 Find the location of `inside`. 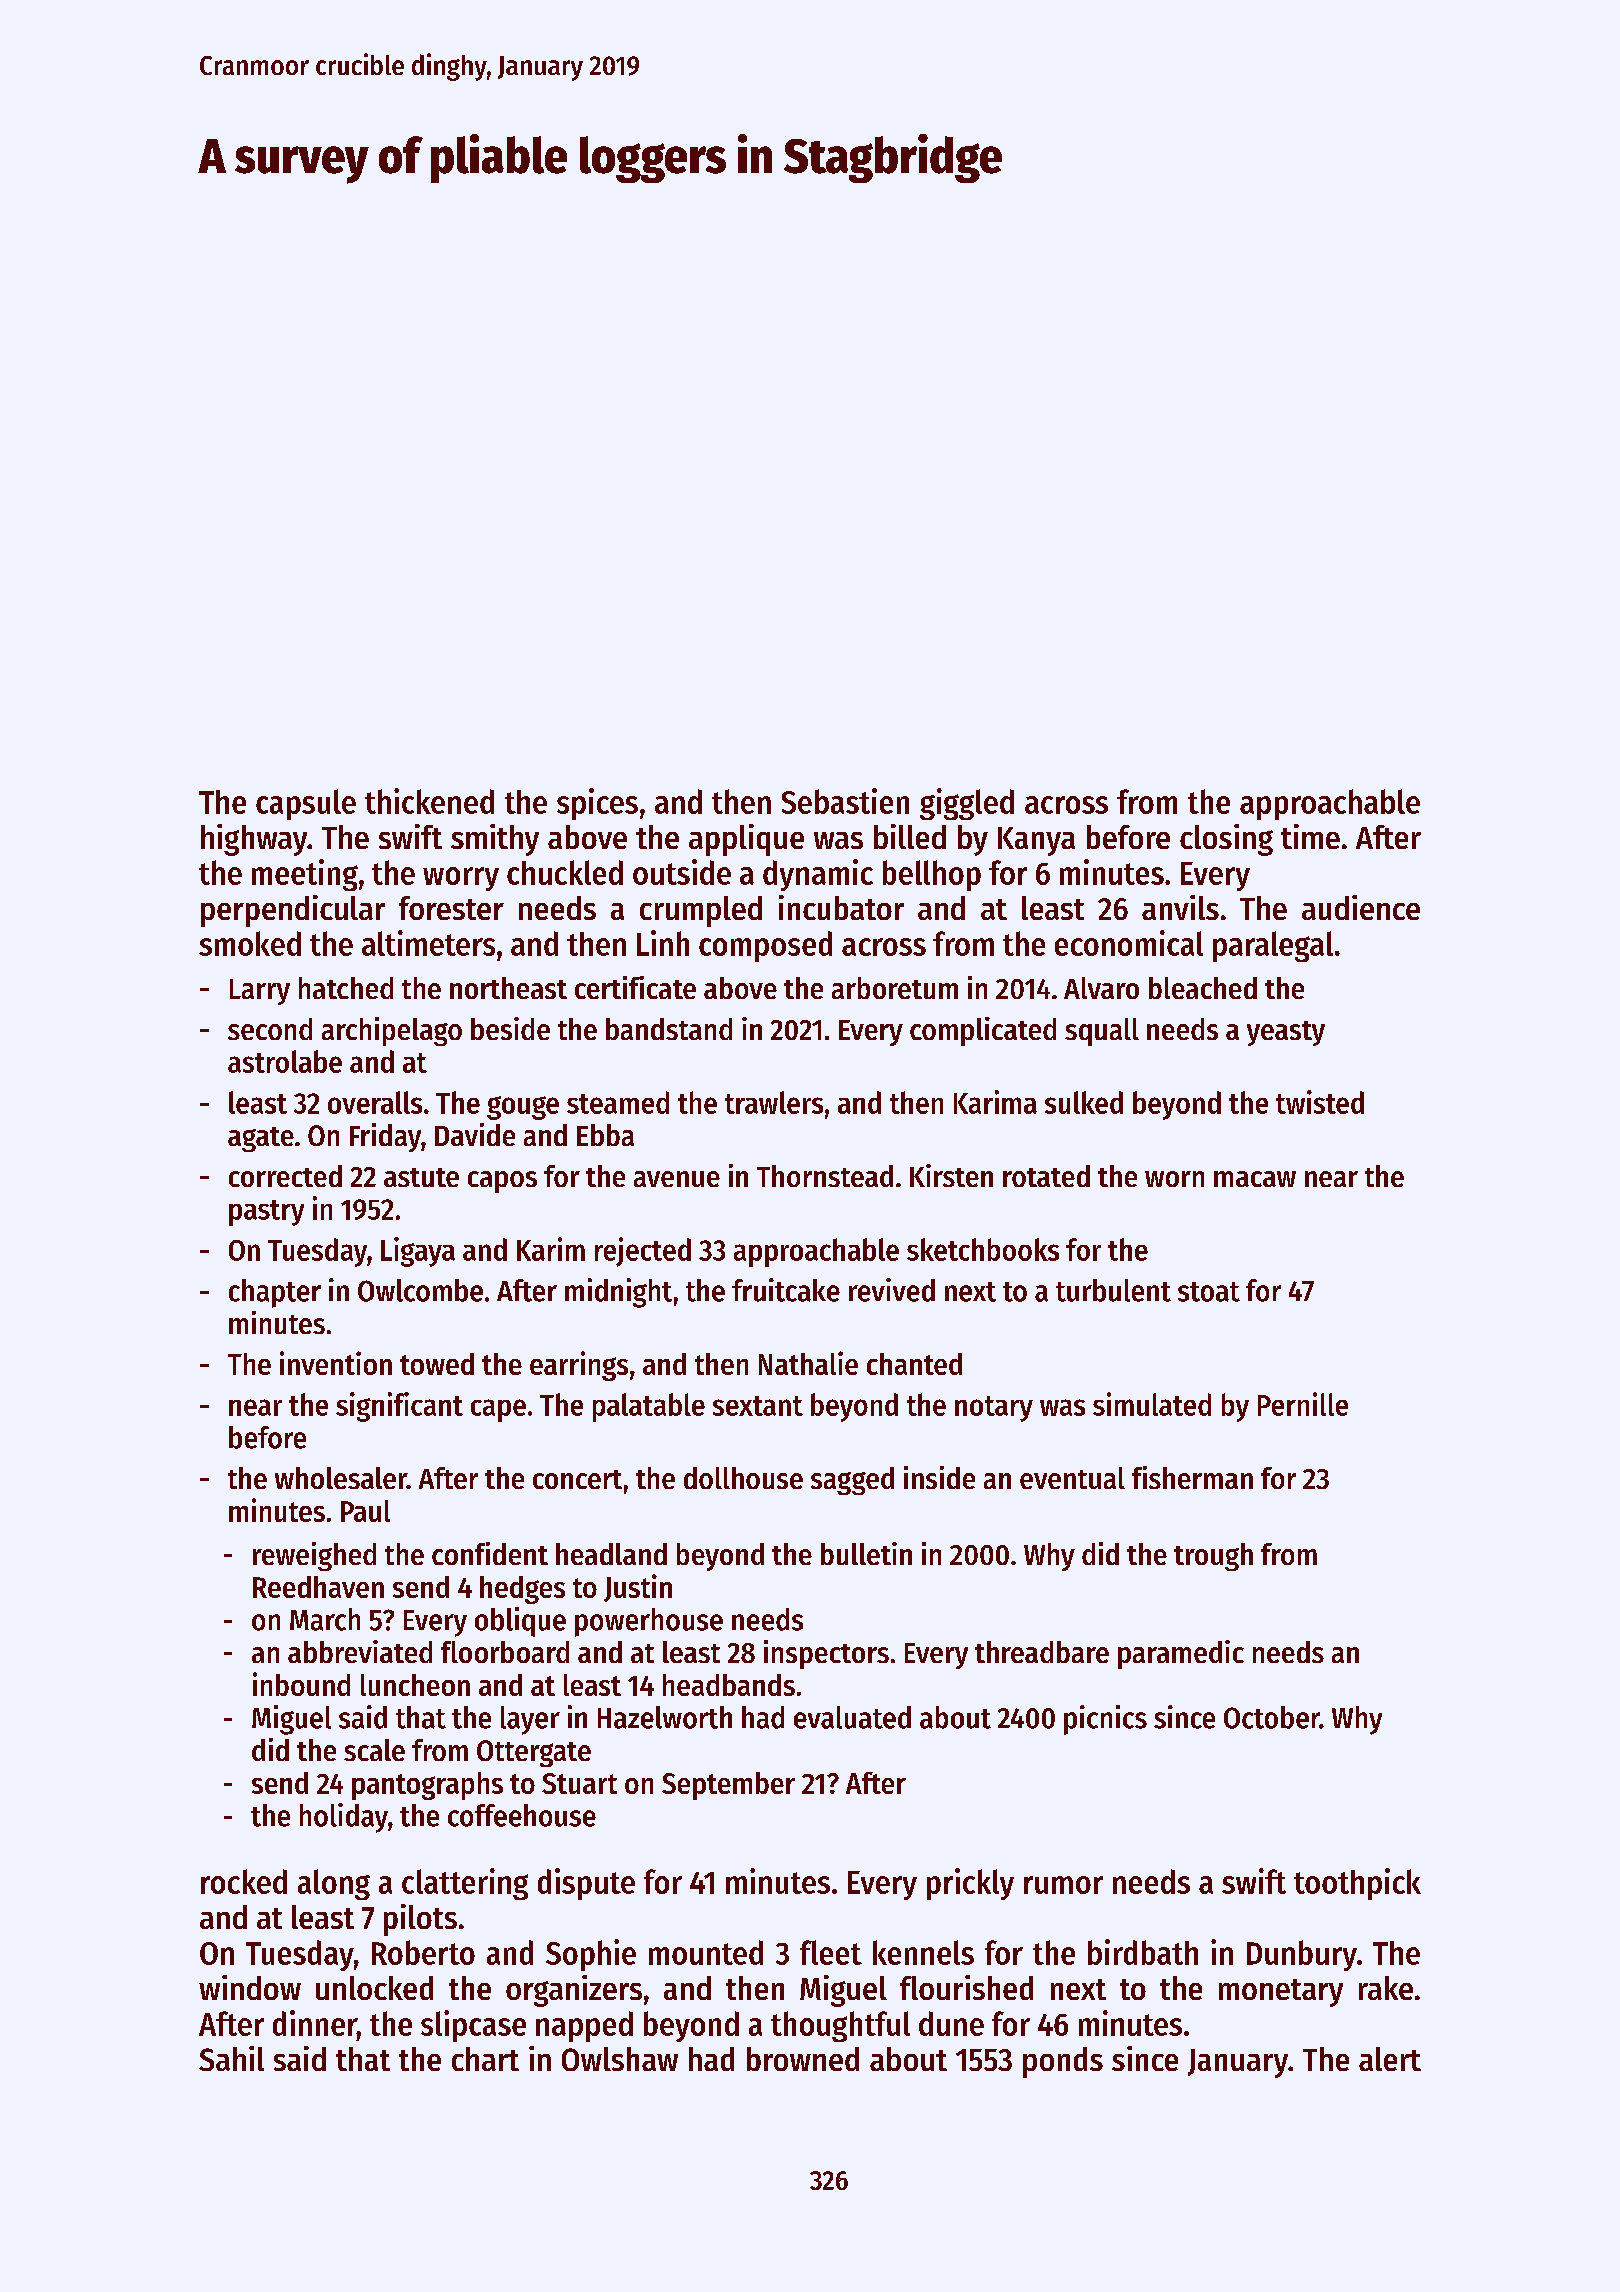

inside is located at coordinates (939, 1477).
